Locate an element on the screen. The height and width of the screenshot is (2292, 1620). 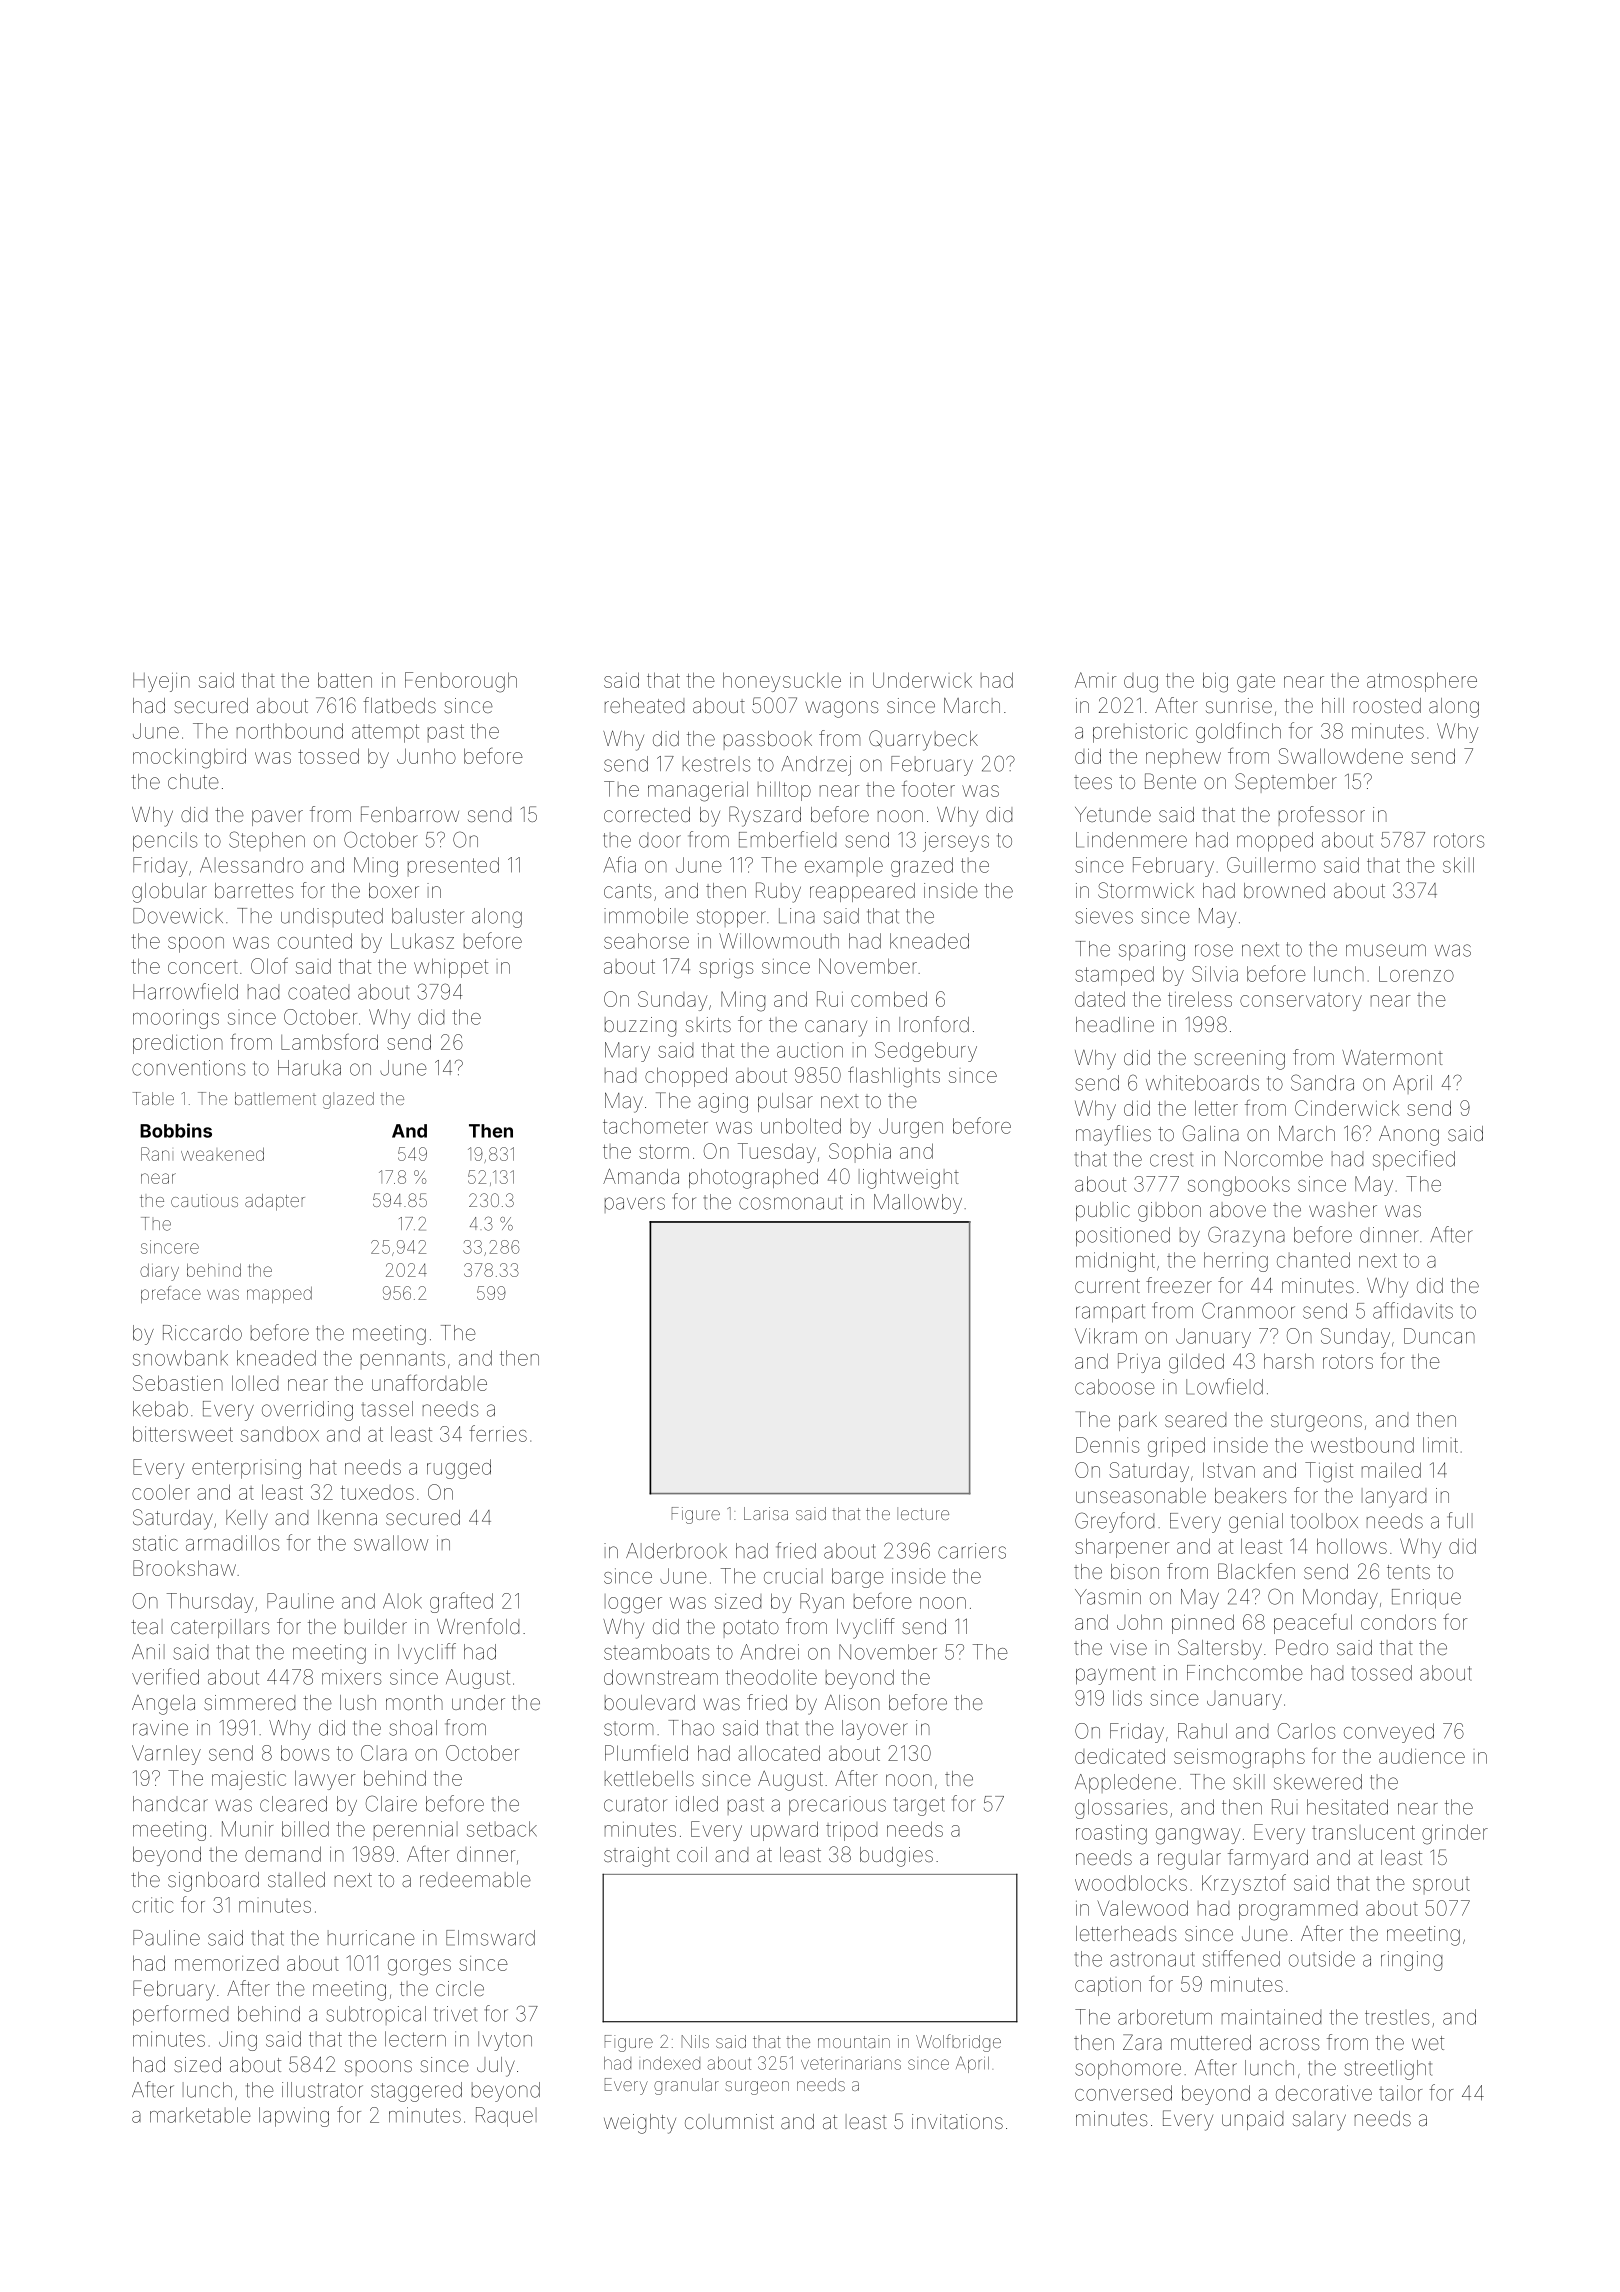
lapwing is located at coordinates (294, 2117).
